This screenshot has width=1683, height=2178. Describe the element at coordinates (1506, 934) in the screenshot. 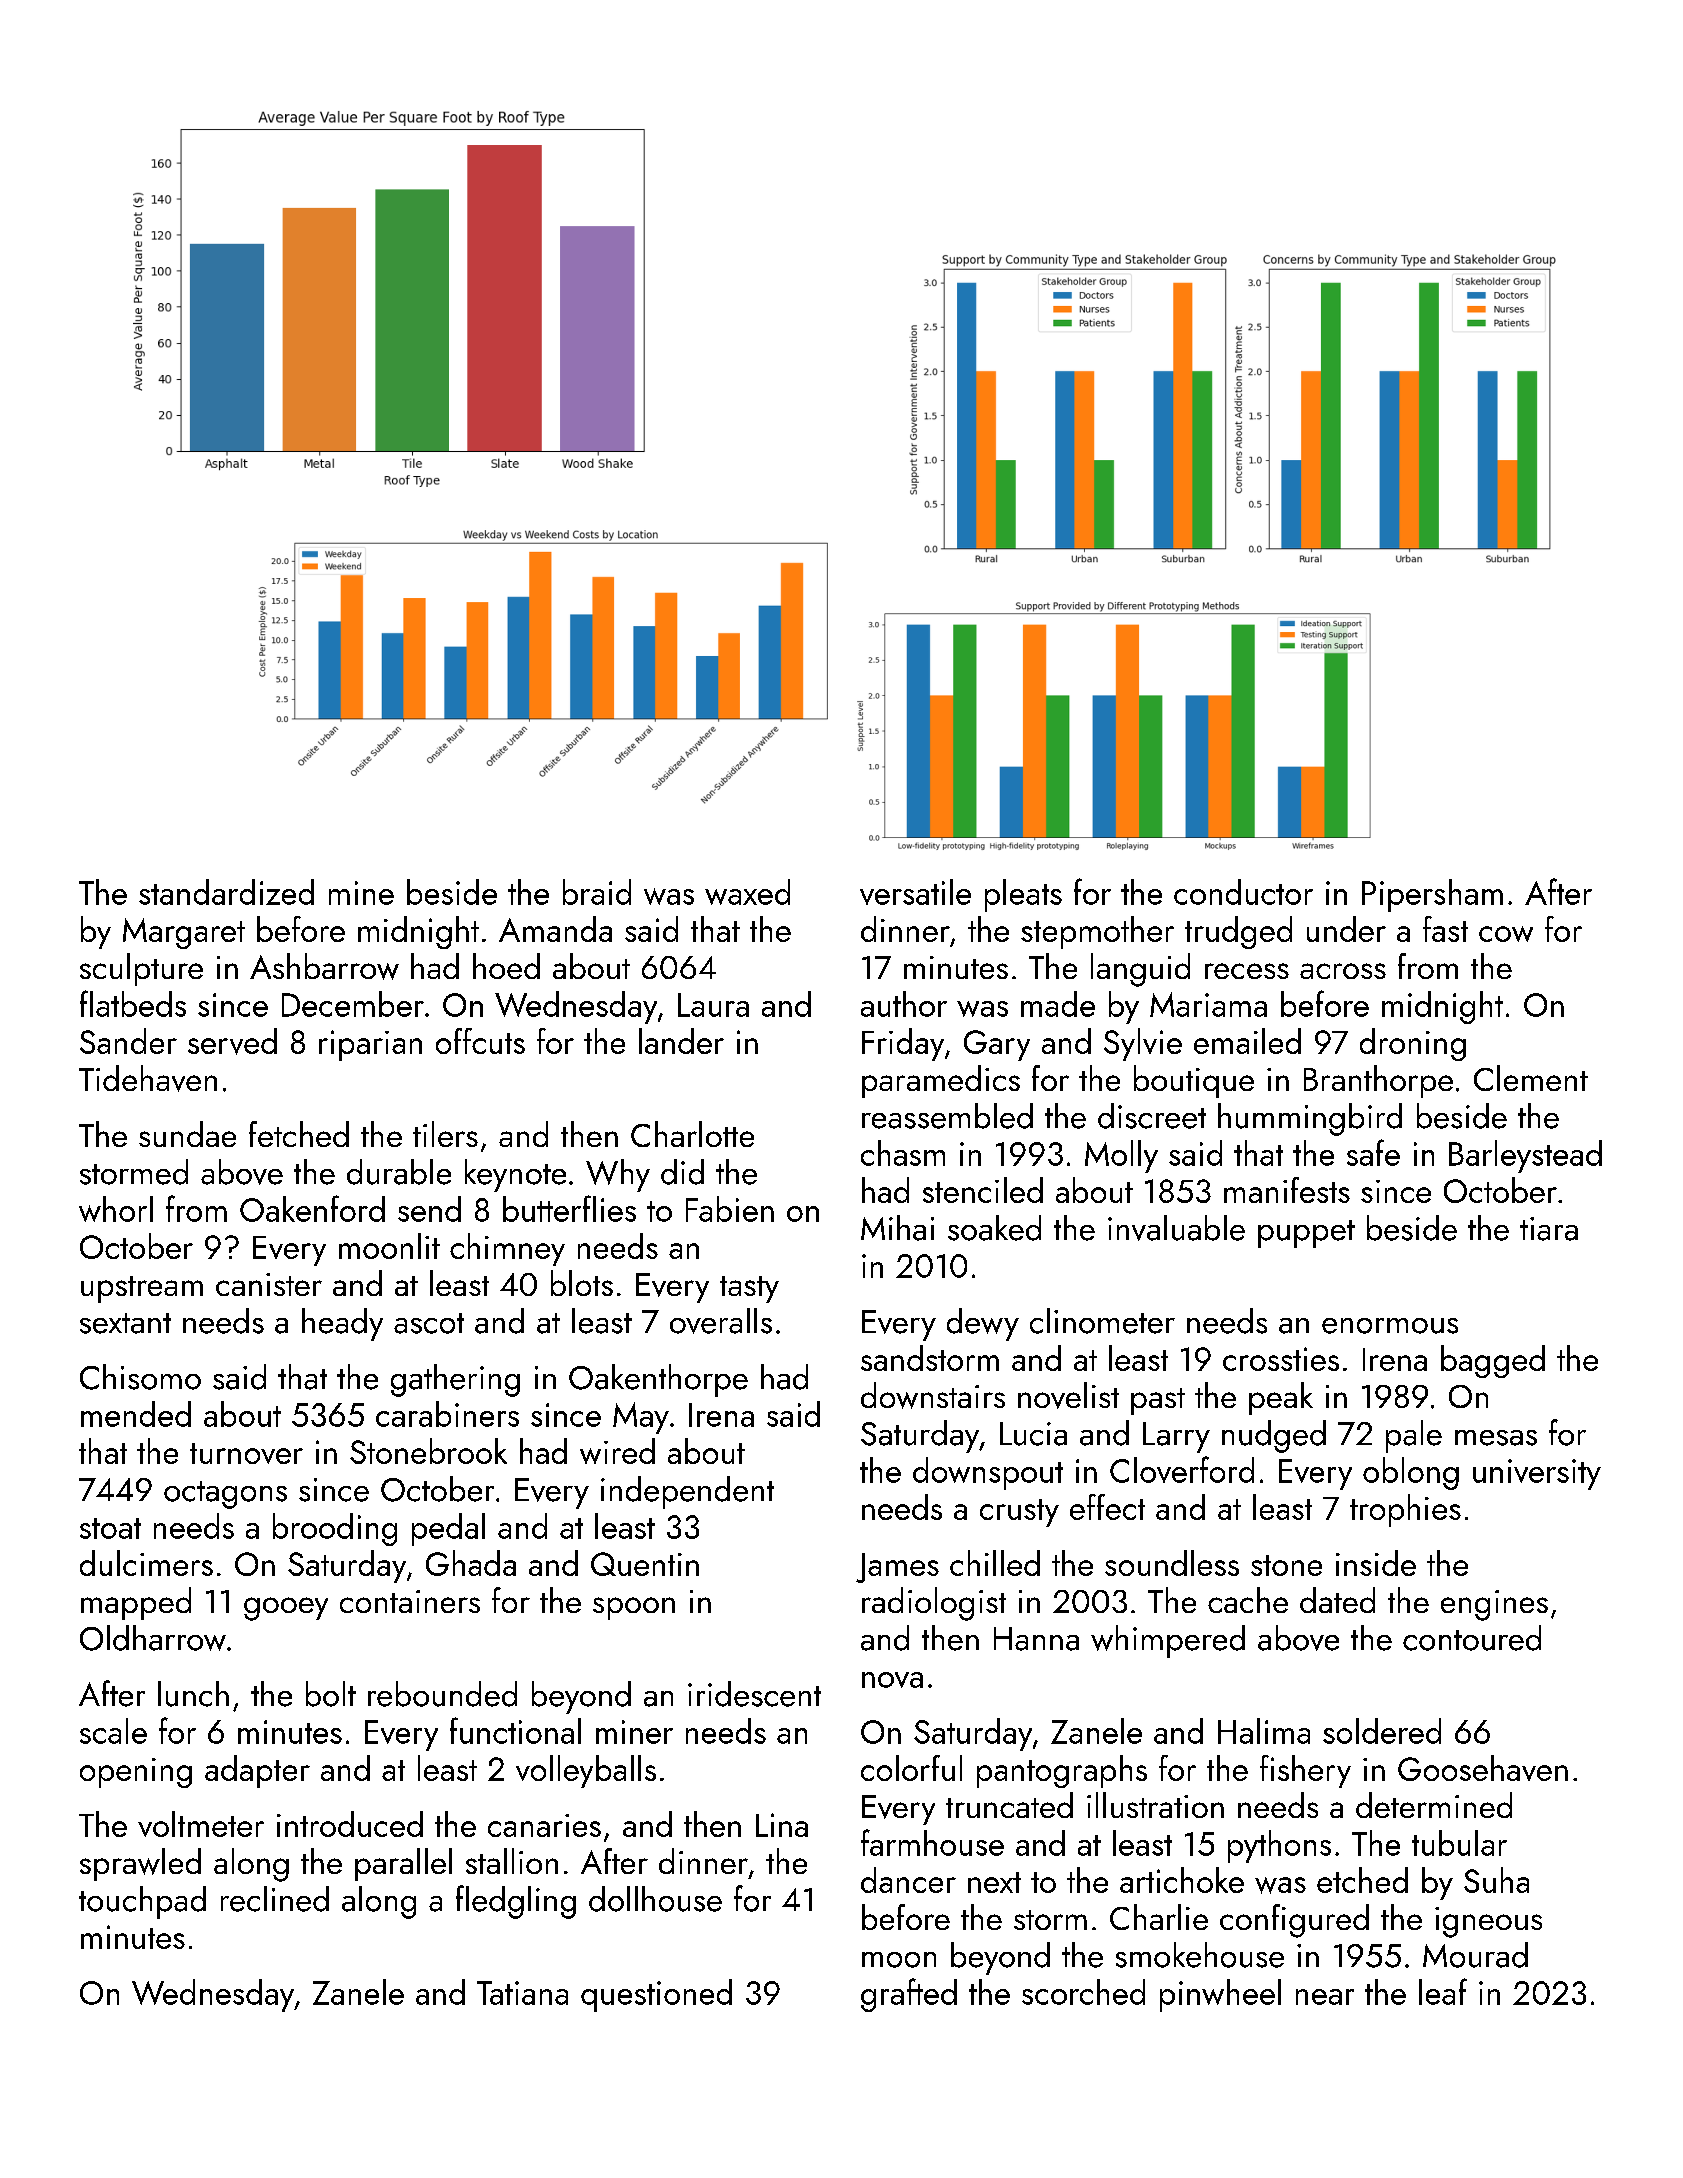

I see `cow` at that location.
